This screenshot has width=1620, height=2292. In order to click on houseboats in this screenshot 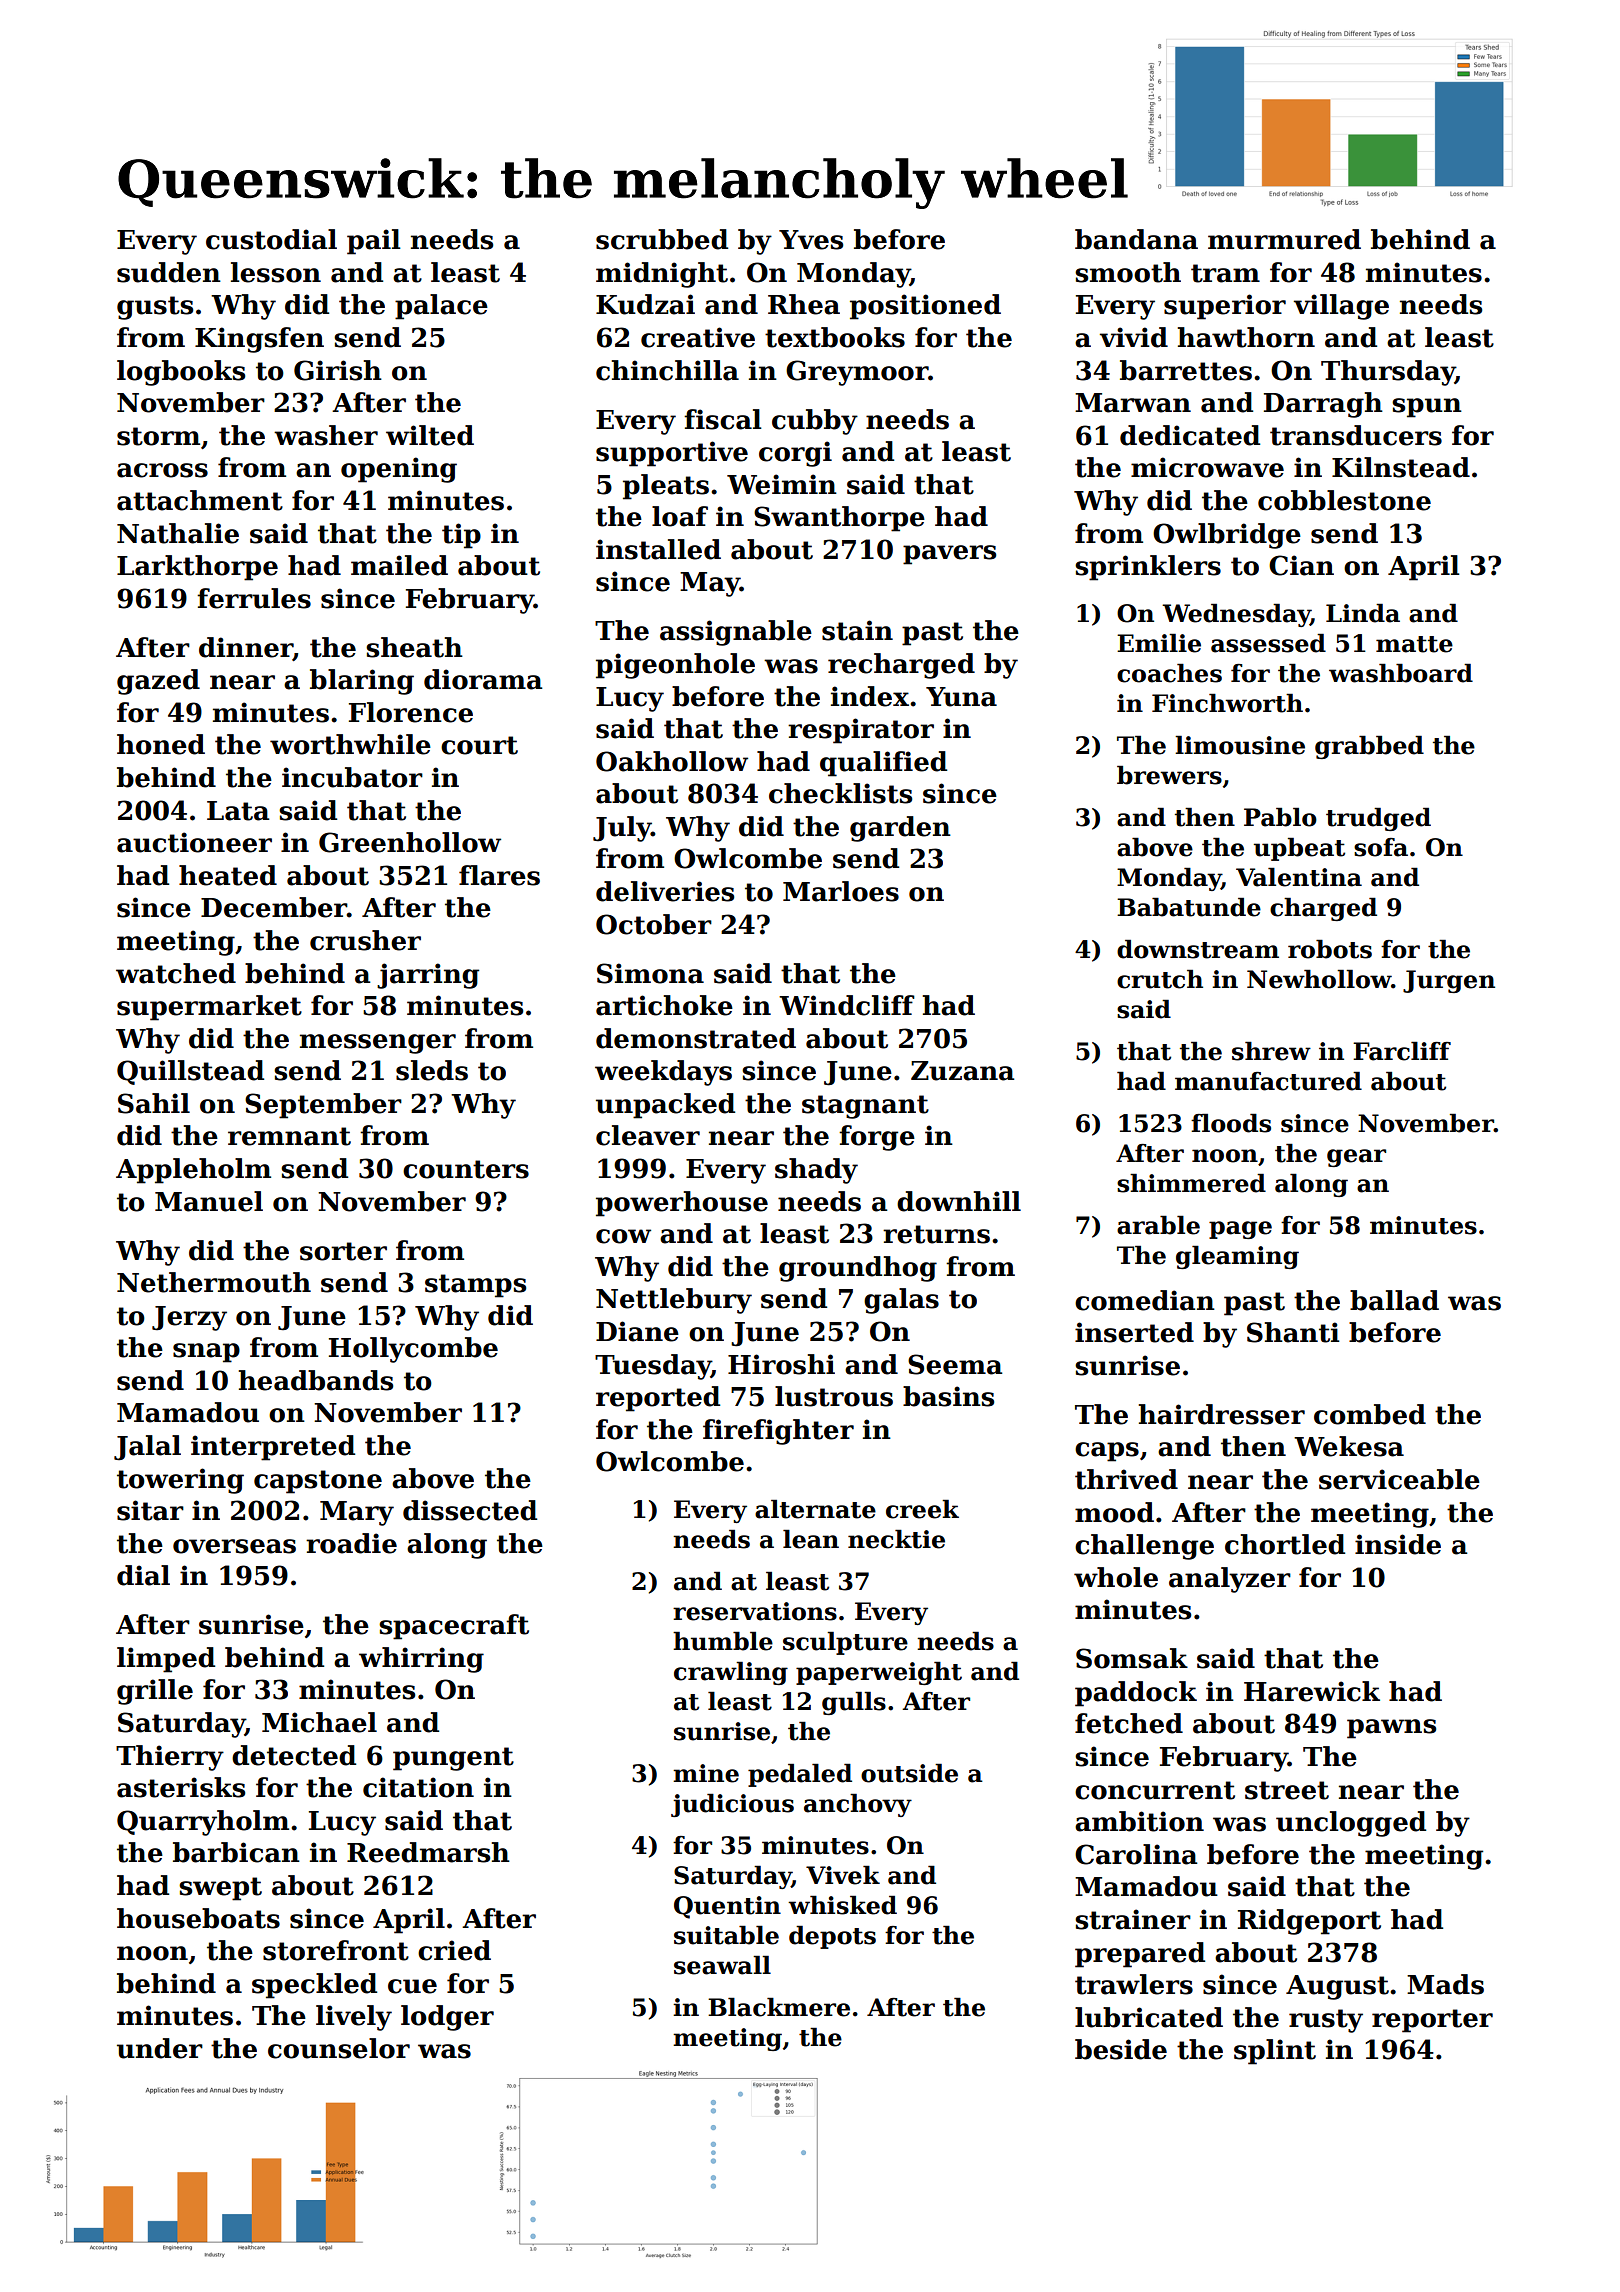, I will do `click(198, 1918)`.
